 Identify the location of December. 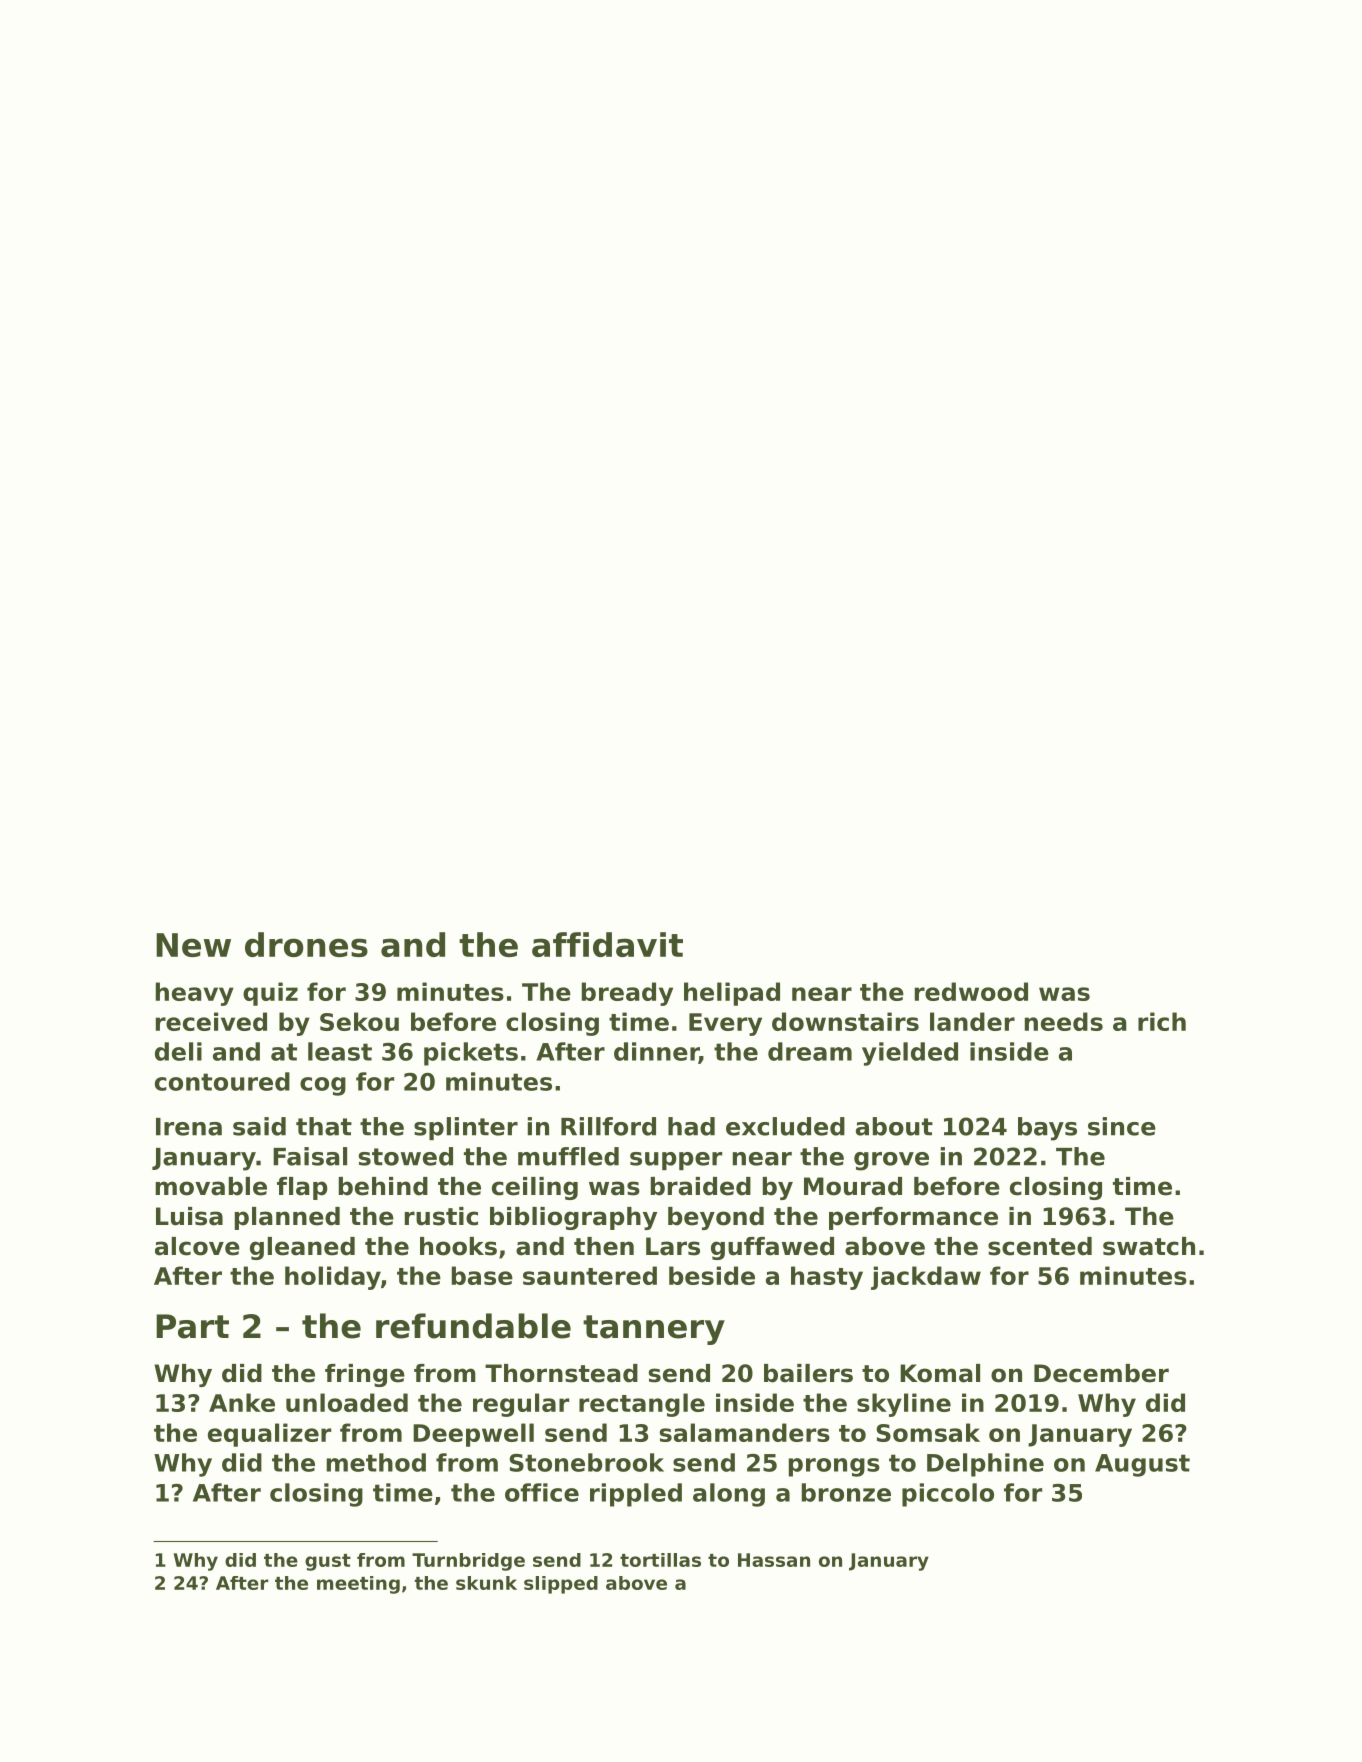
(1101, 1373).
